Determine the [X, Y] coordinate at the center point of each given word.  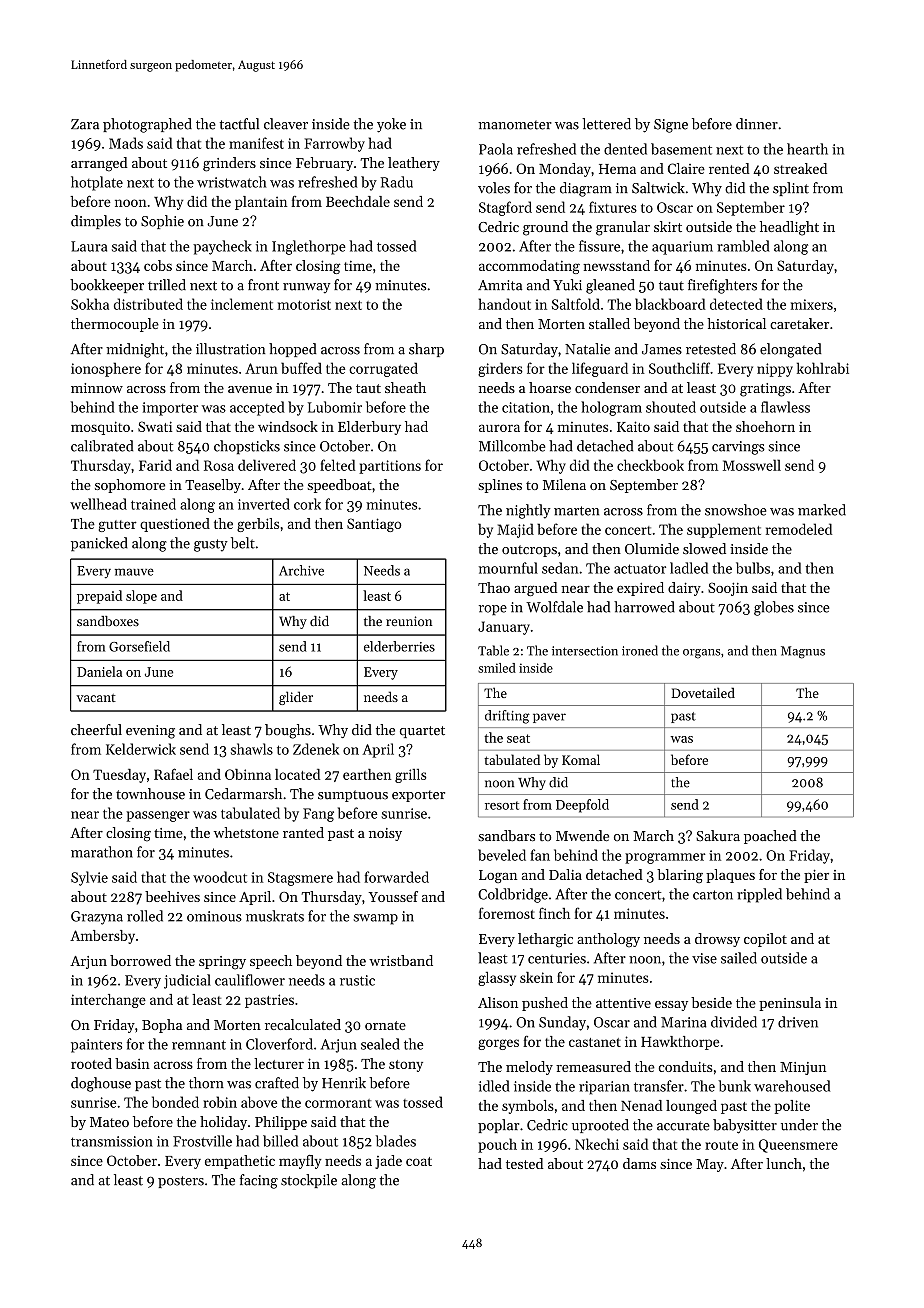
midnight [135, 350]
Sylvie [89, 878]
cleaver [286, 124]
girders [500, 369]
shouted [671, 407]
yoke [391, 125]
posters [181, 1182]
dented [625, 149]
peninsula [790, 1004]
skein [536, 977]
